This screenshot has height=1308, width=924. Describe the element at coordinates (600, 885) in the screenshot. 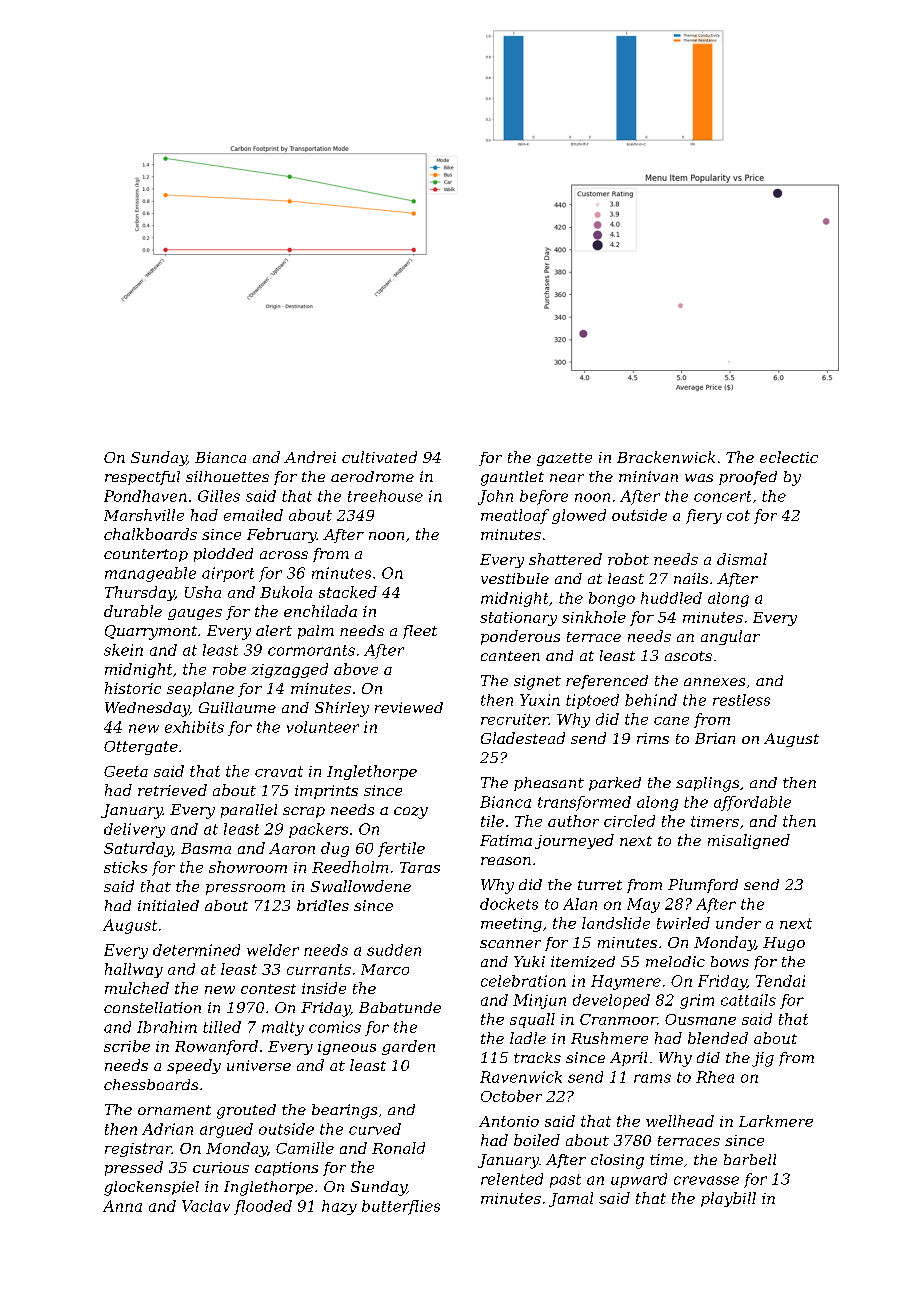

I see `turret` at that location.
